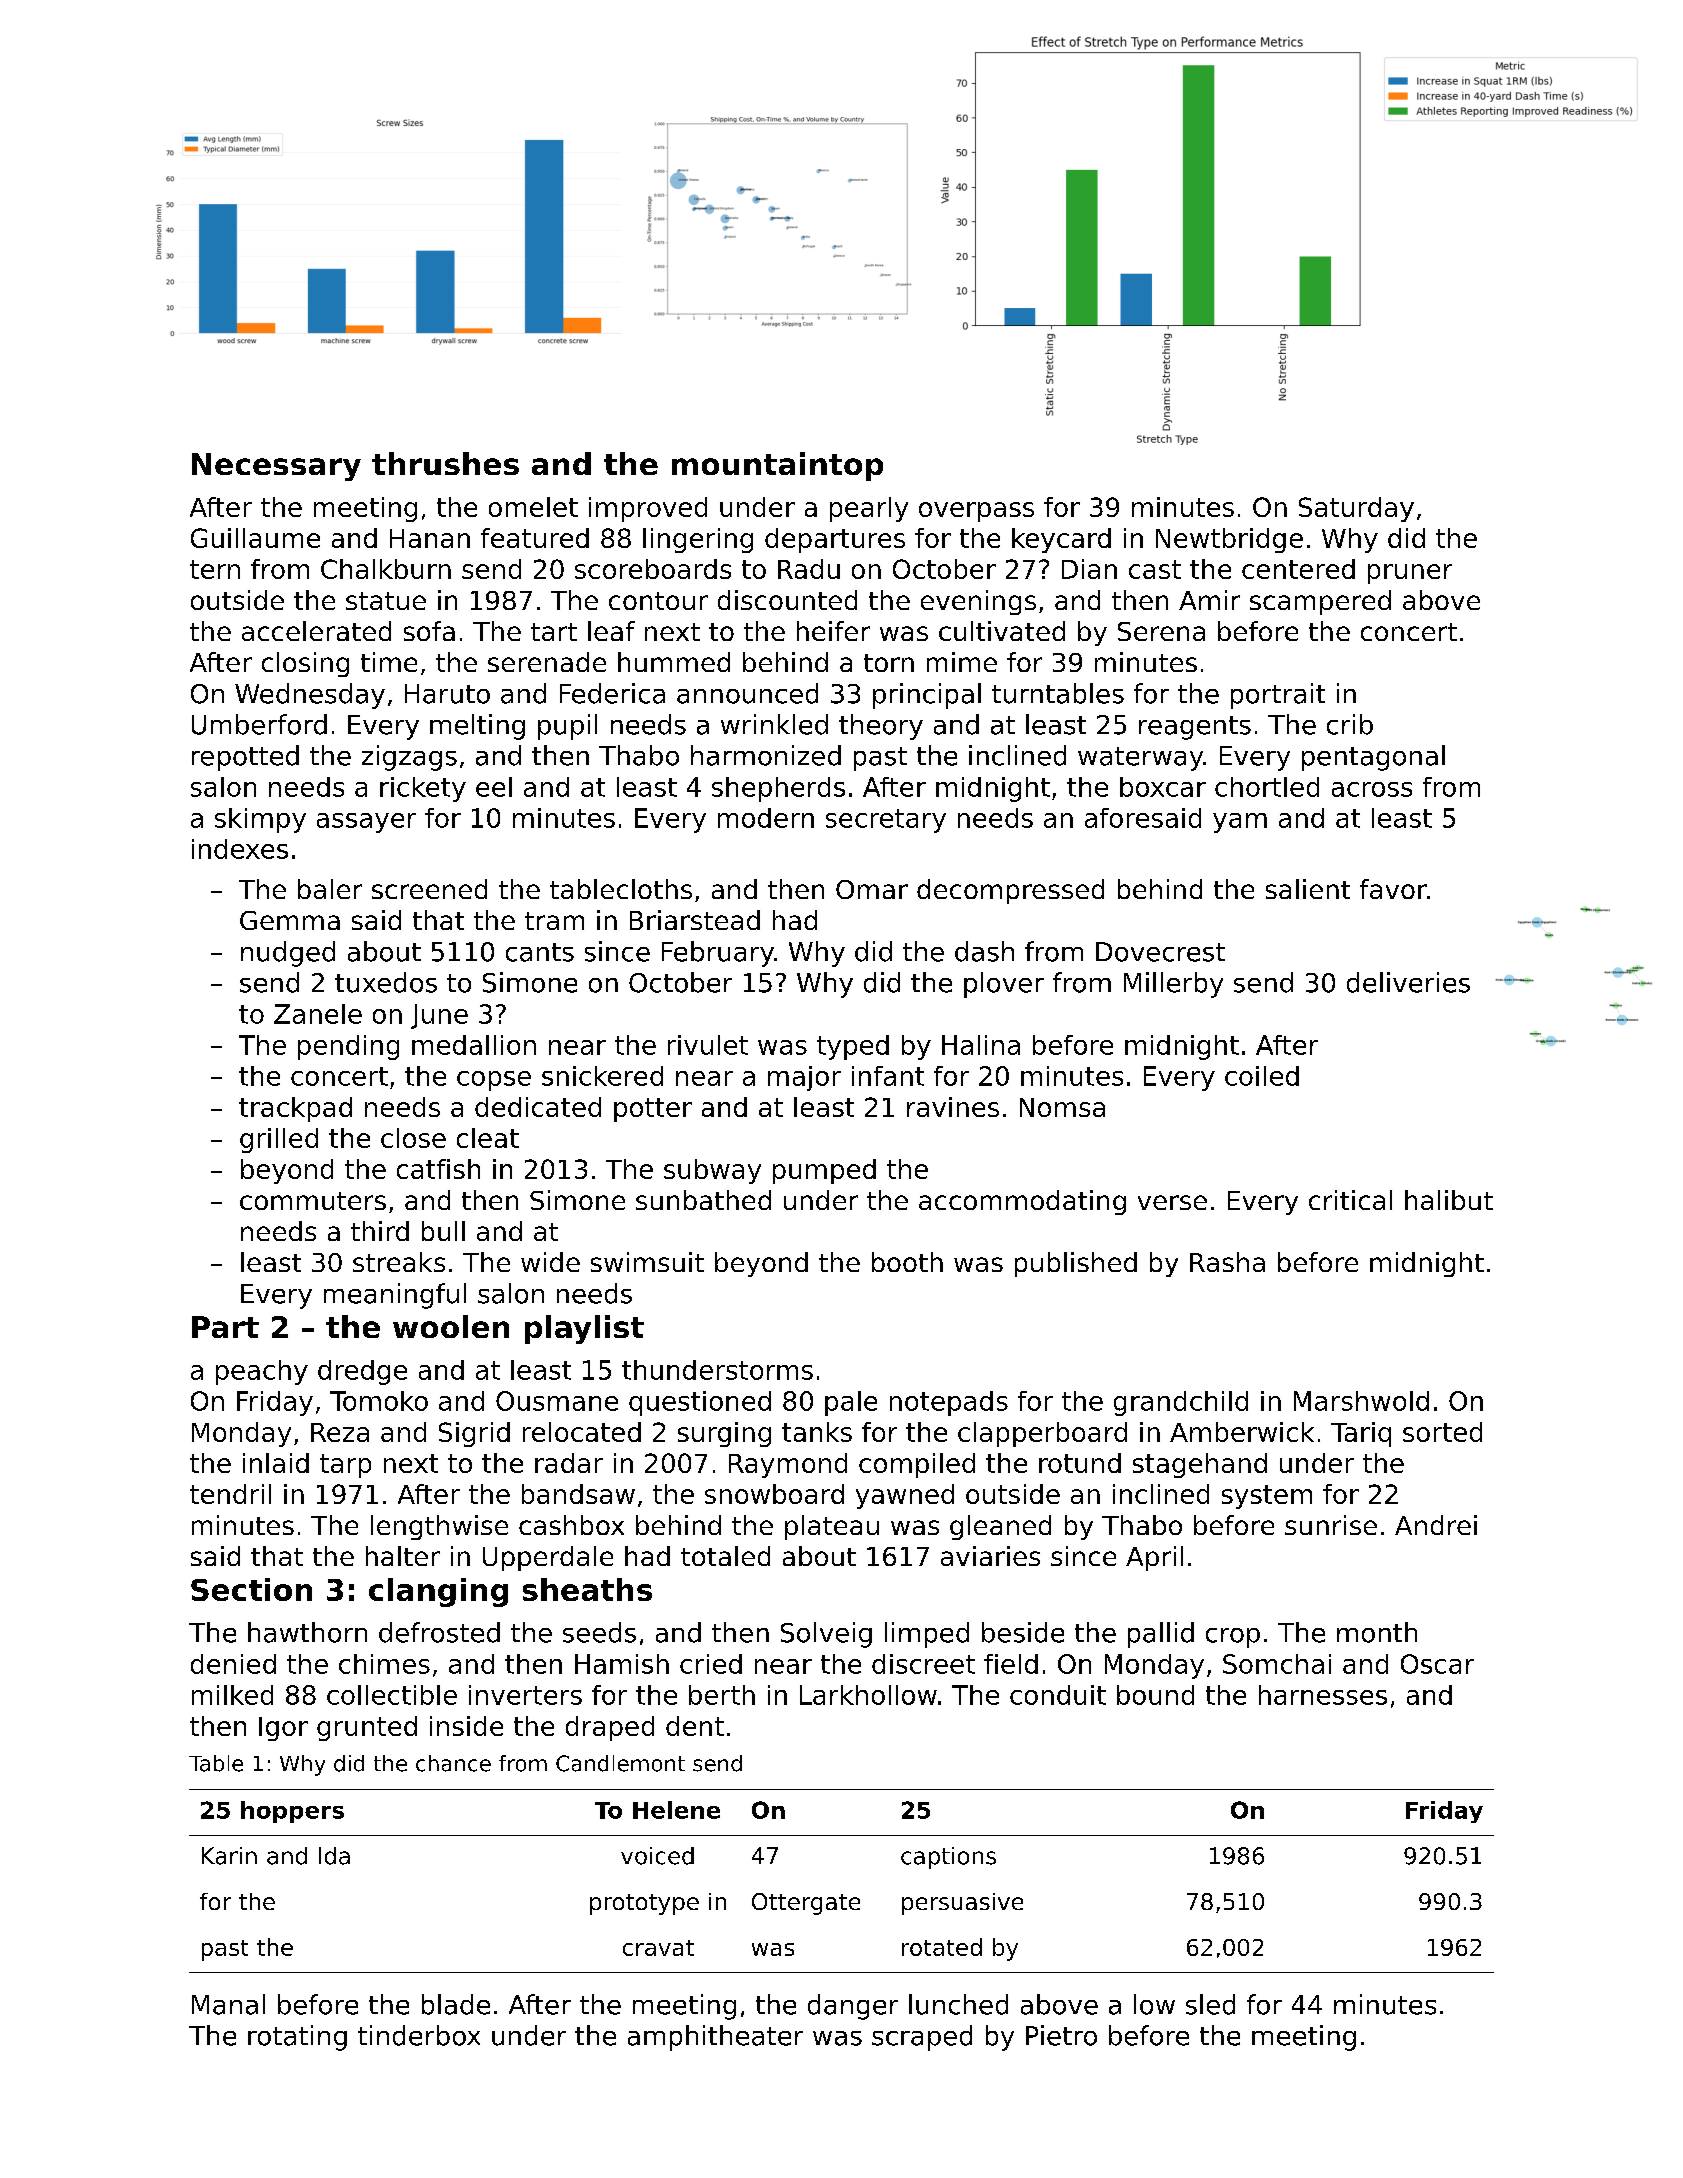 The image size is (1683, 2178). I want to click on Zanele, so click(318, 1014).
